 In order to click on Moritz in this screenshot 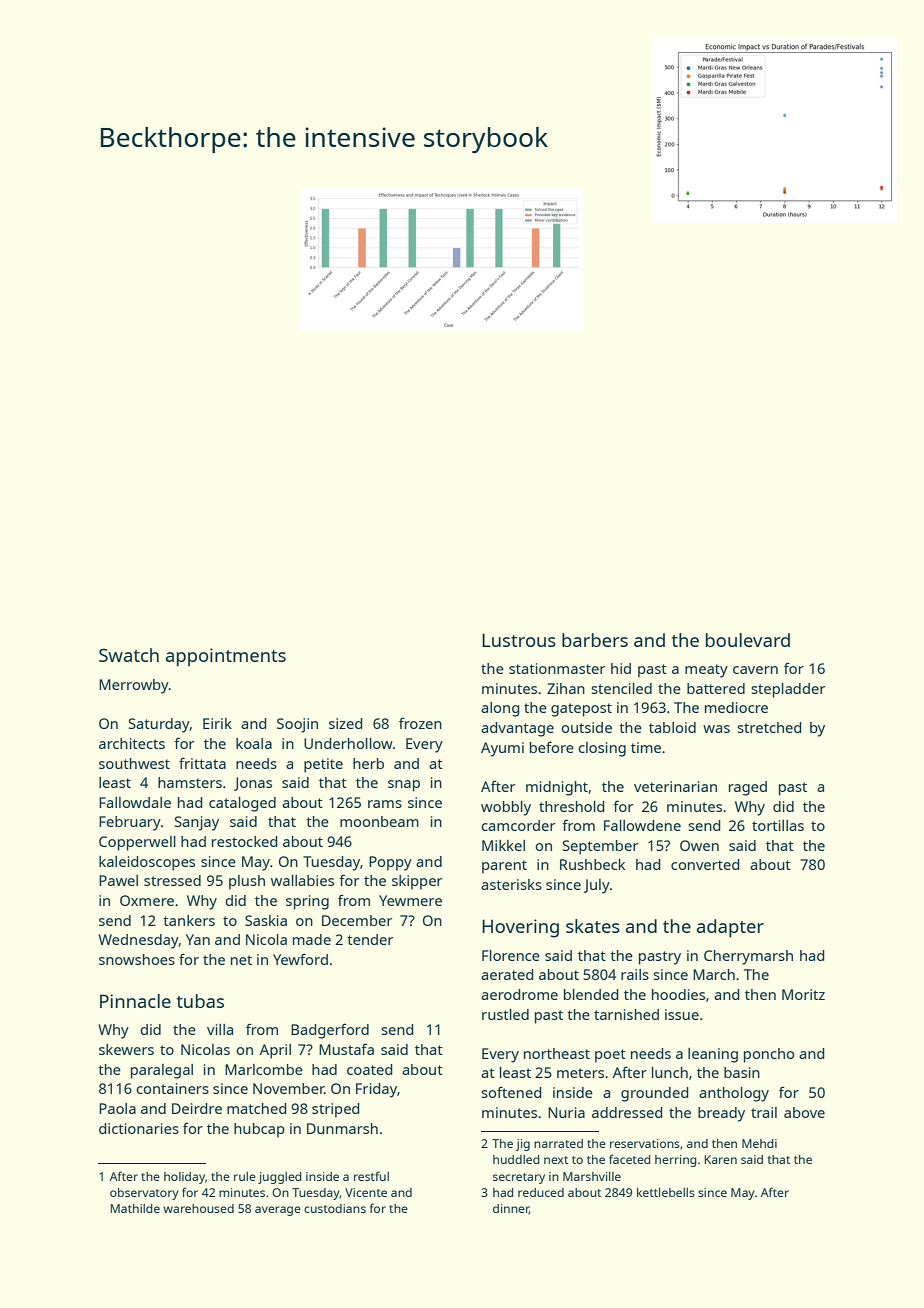, I will do `click(803, 994)`.
